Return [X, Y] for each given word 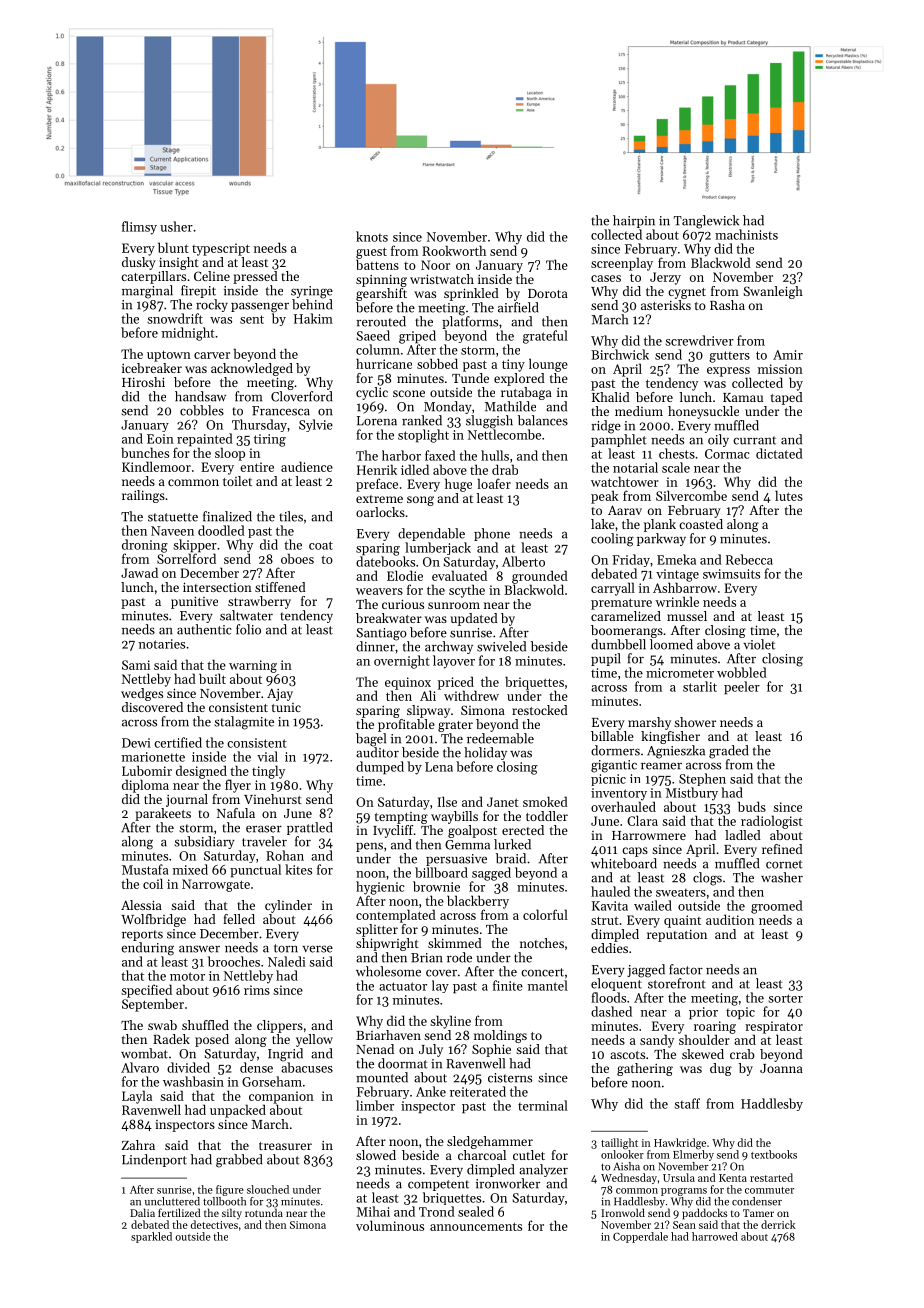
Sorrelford [186, 558]
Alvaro [140, 1067]
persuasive [456, 860]
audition [730, 919]
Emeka [676, 559]
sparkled [151, 1237]
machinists [746, 234]
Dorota [548, 293]
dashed [611, 1011]
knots [372, 236]
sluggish [489, 422]
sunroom [454, 605]
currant [754, 440]
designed [201, 772]
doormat [403, 1063]
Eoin [160, 439]
